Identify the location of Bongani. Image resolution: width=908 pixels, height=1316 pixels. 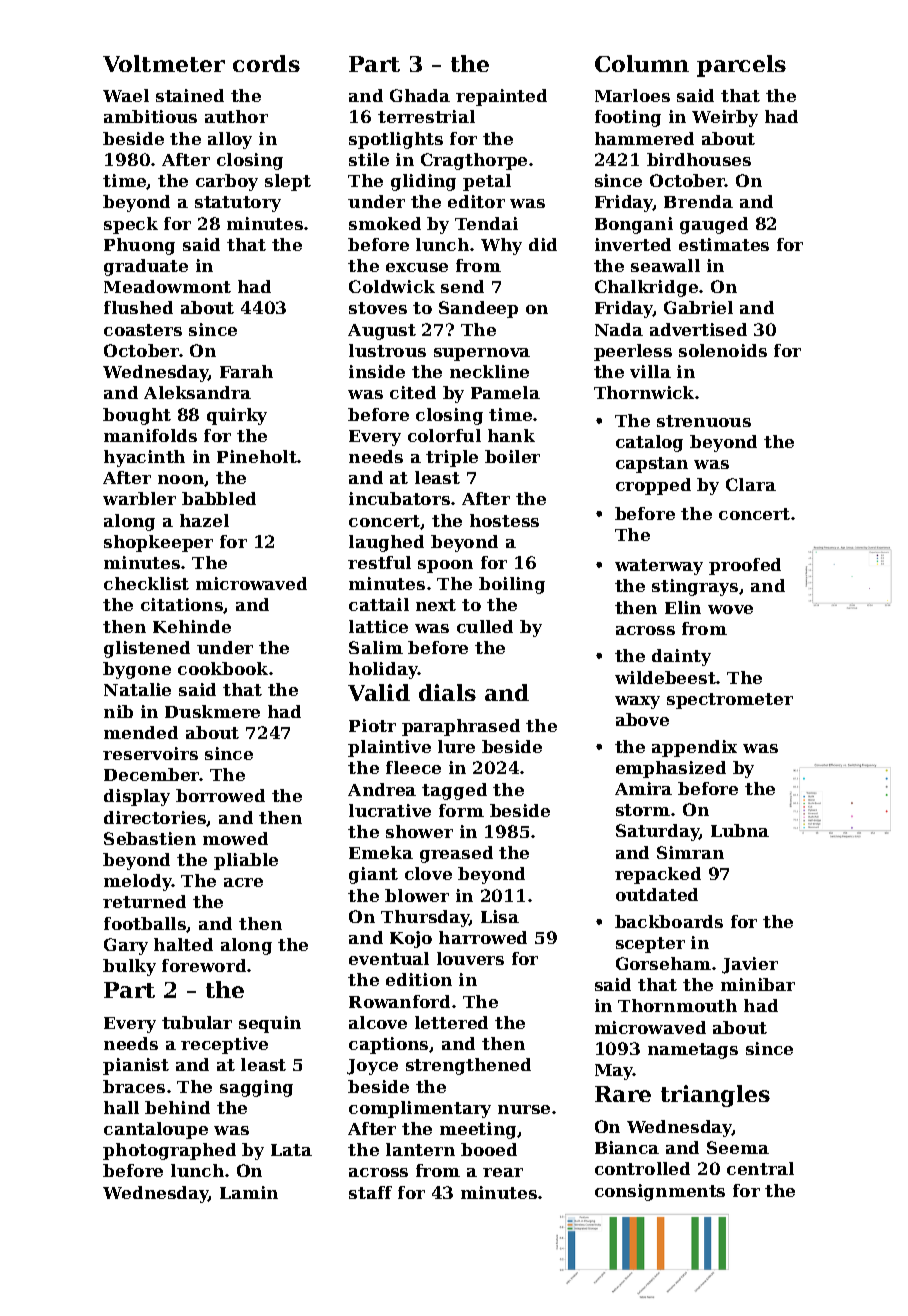
(634, 225).
